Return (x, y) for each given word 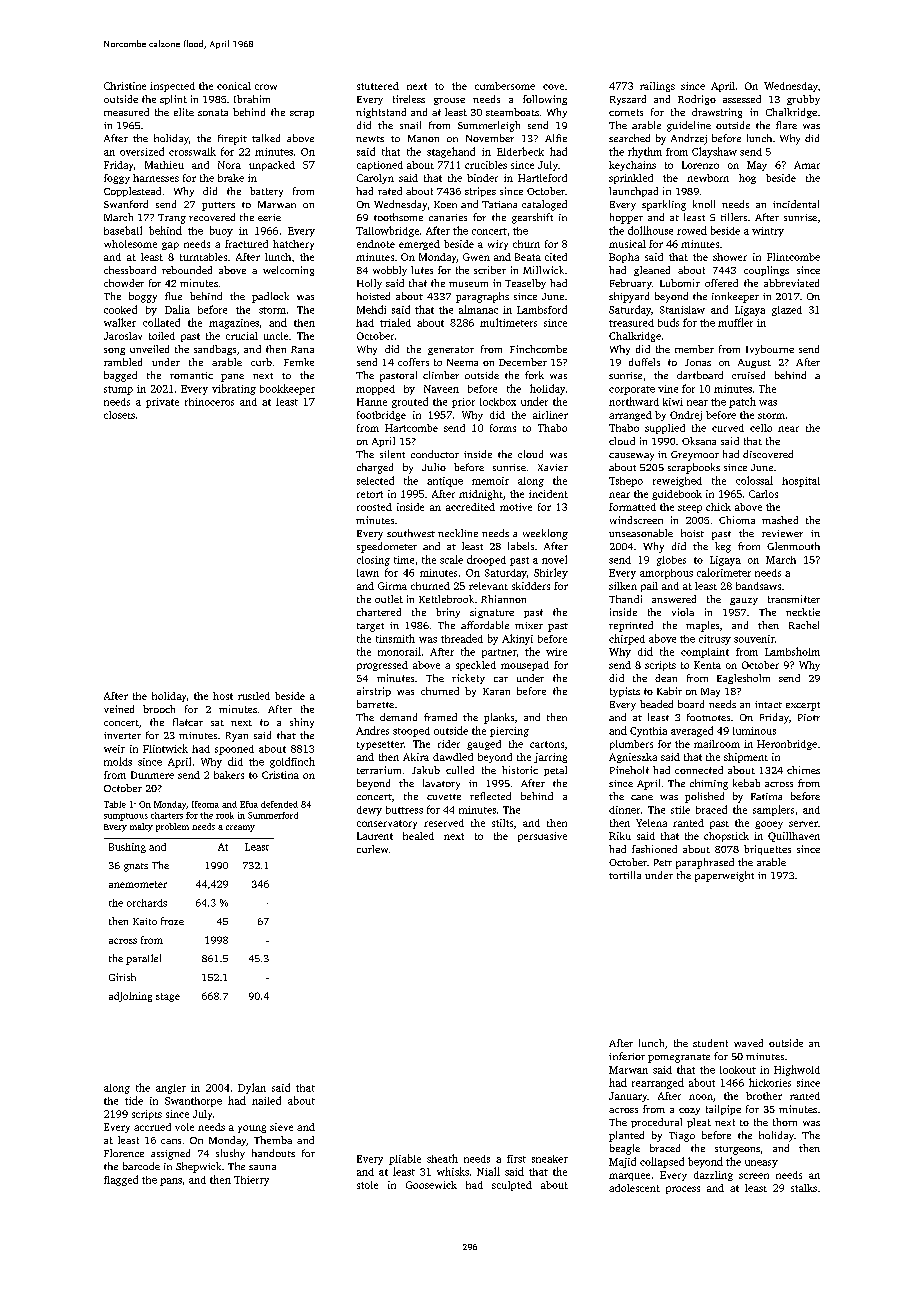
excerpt (803, 706)
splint (173, 100)
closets (119, 415)
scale (451, 559)
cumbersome (505, 86)
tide (134, 1100)
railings (657, 87)
